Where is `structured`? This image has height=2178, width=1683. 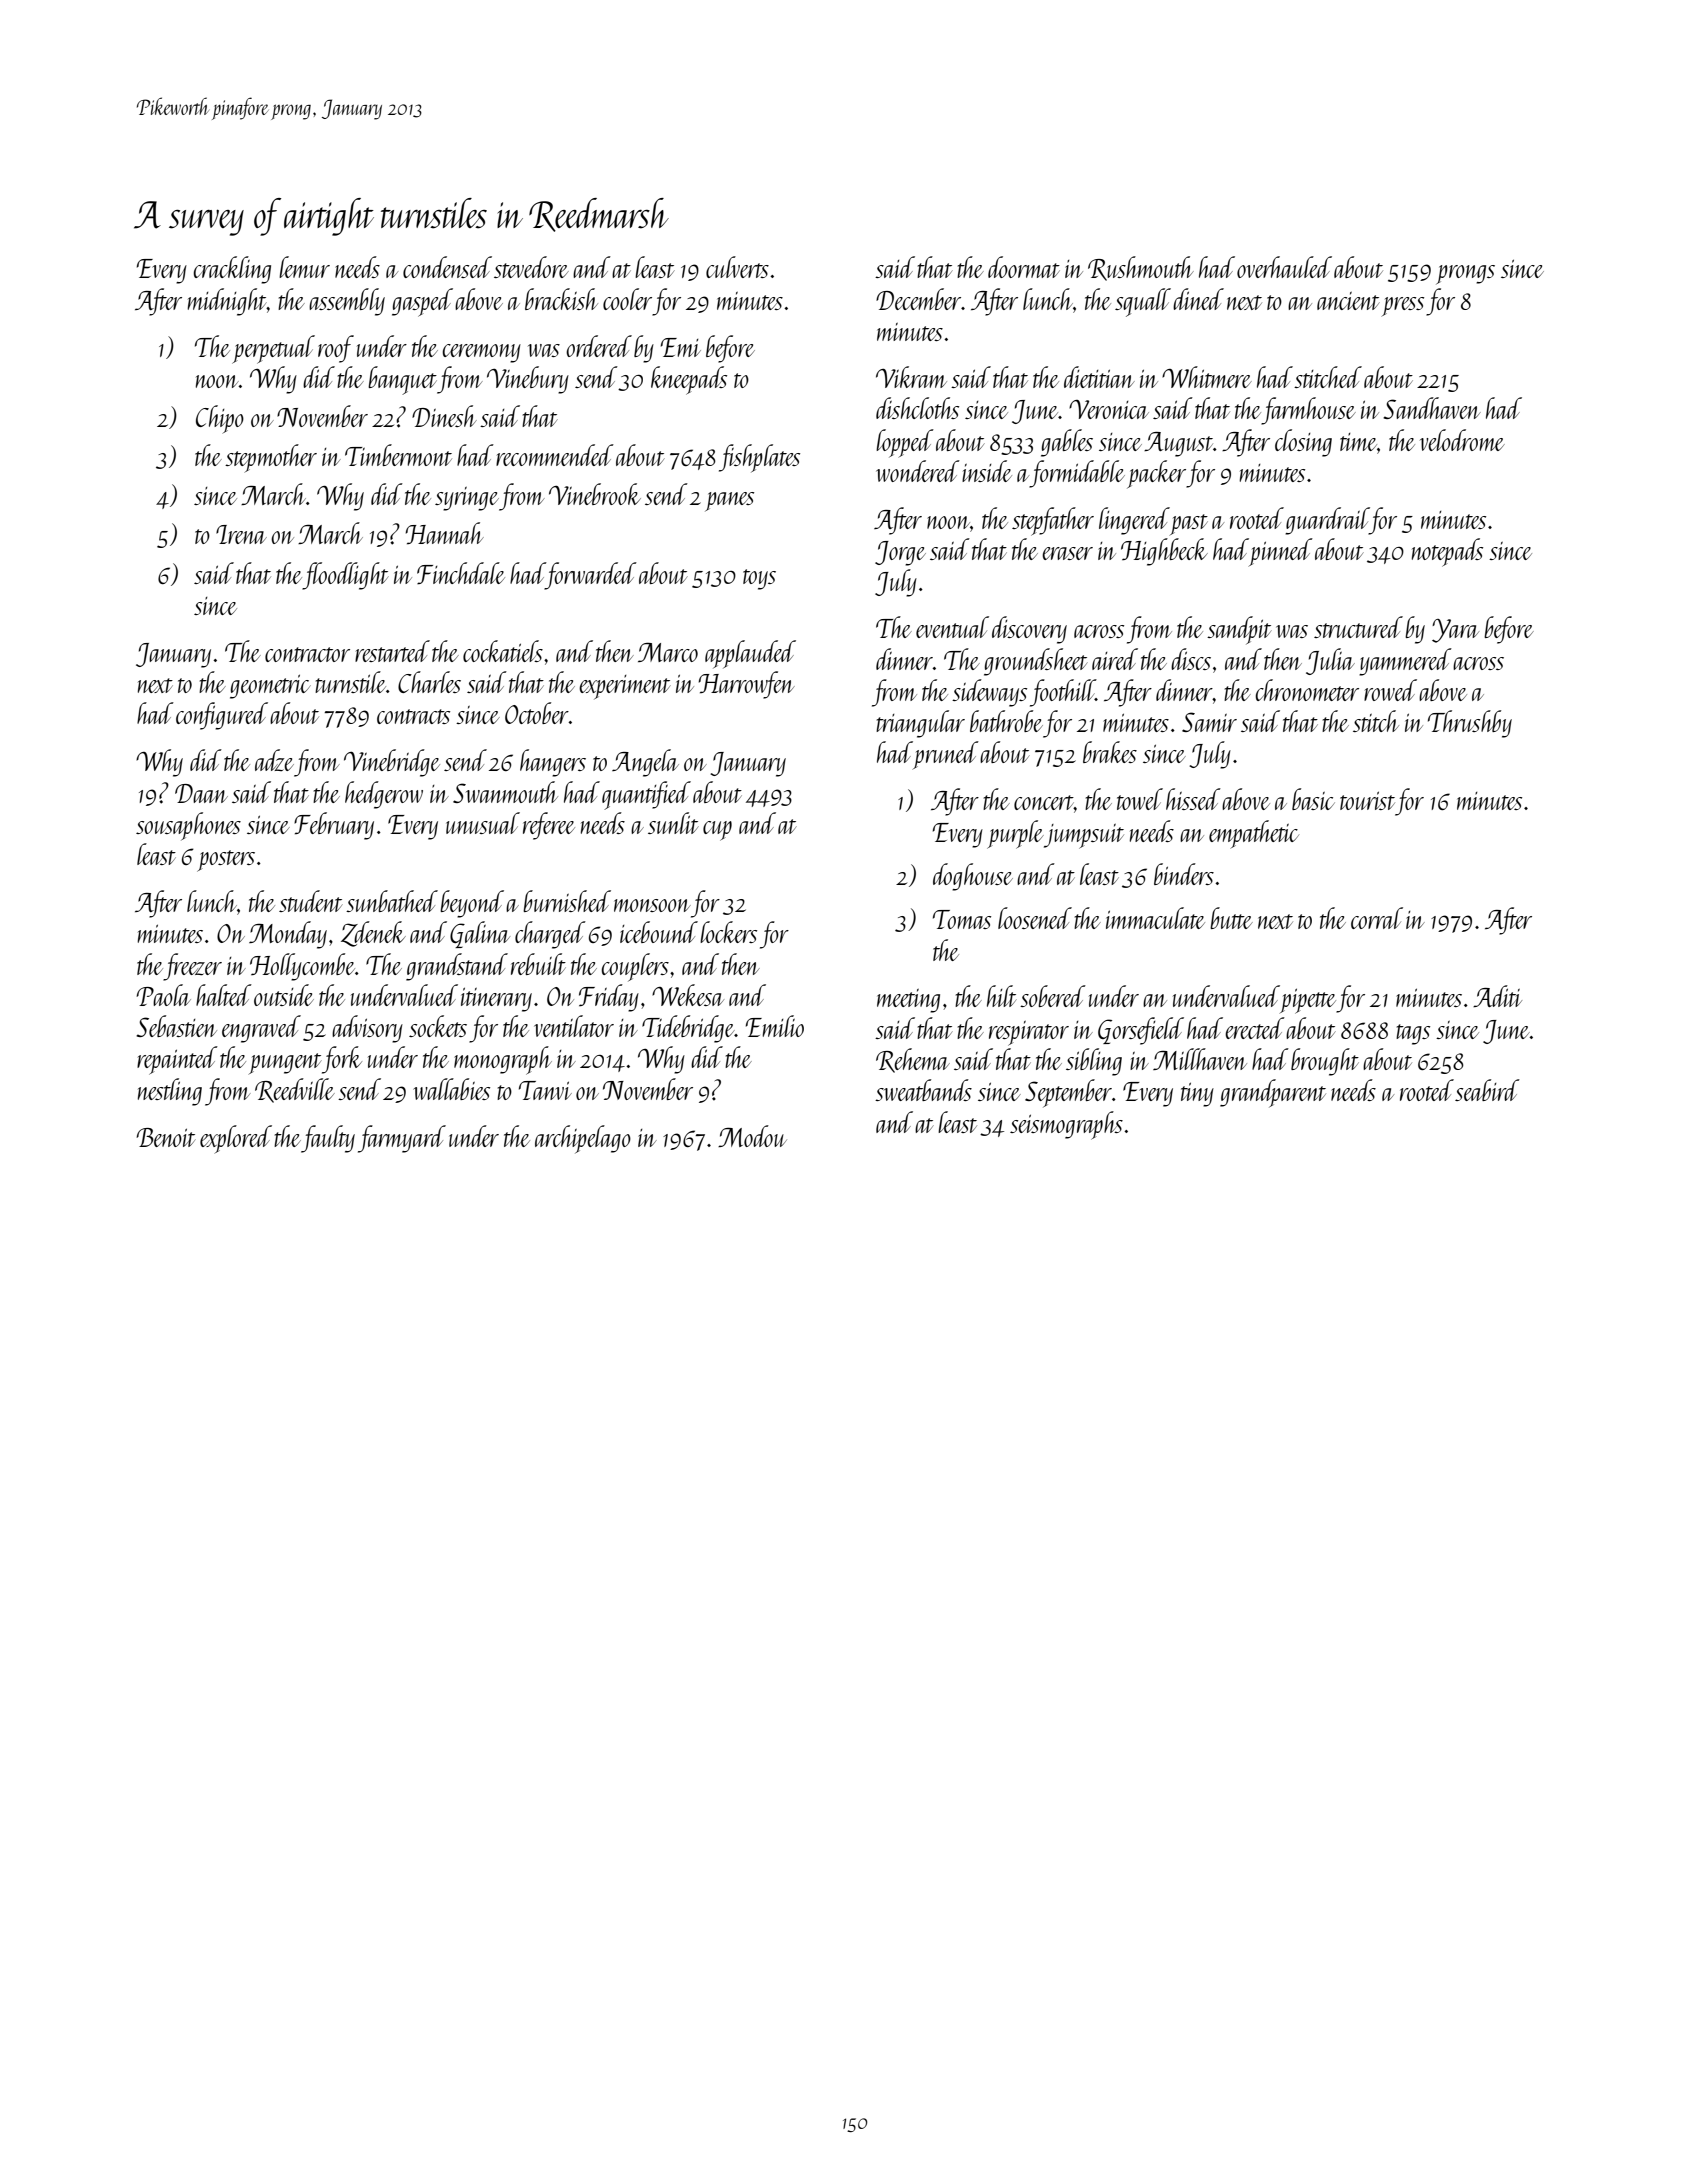
structured is located at coordinates (1358, 627).
